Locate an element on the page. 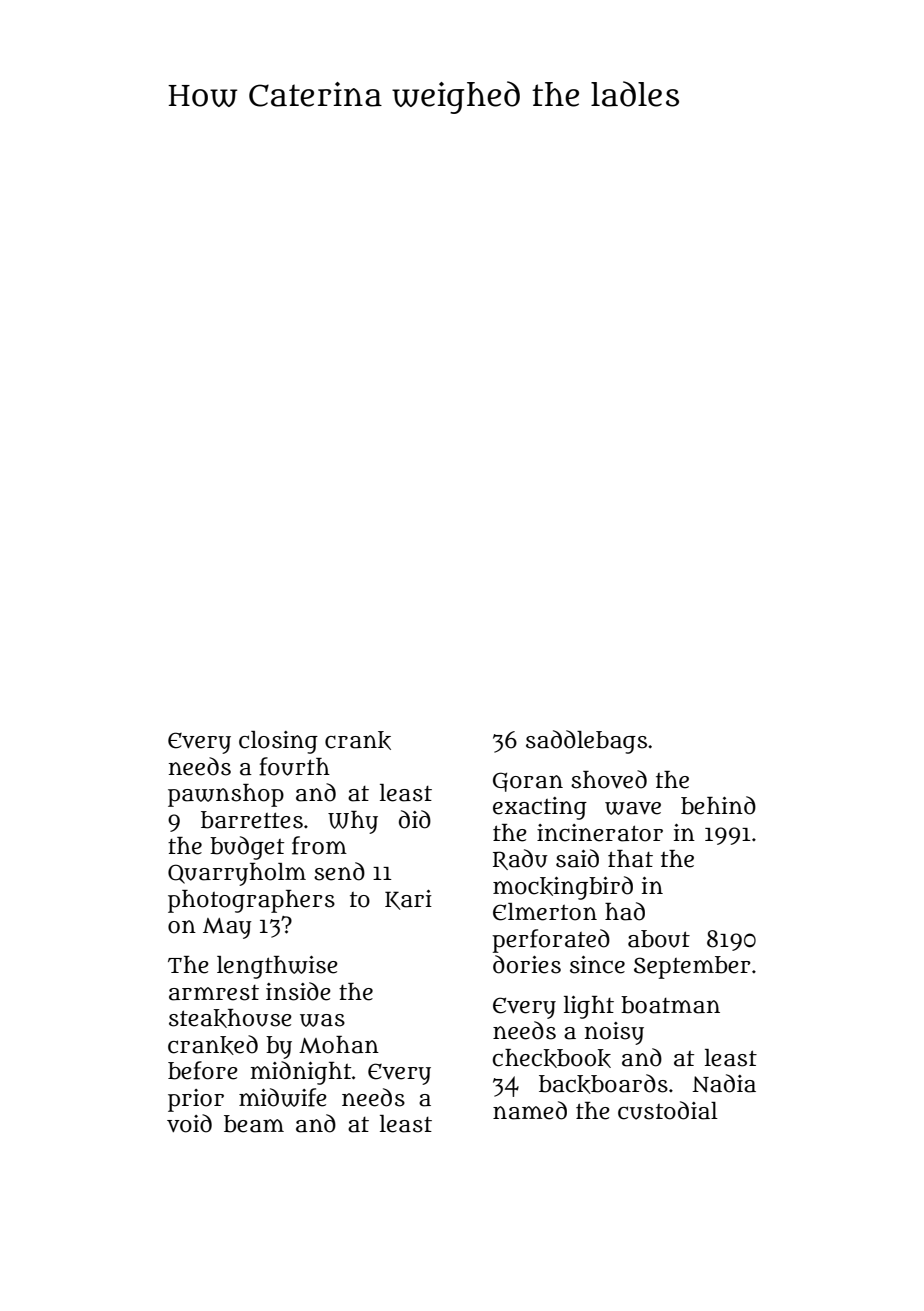 This page has width=924, height=1311. beam is located at coordinates (254, 1124).
